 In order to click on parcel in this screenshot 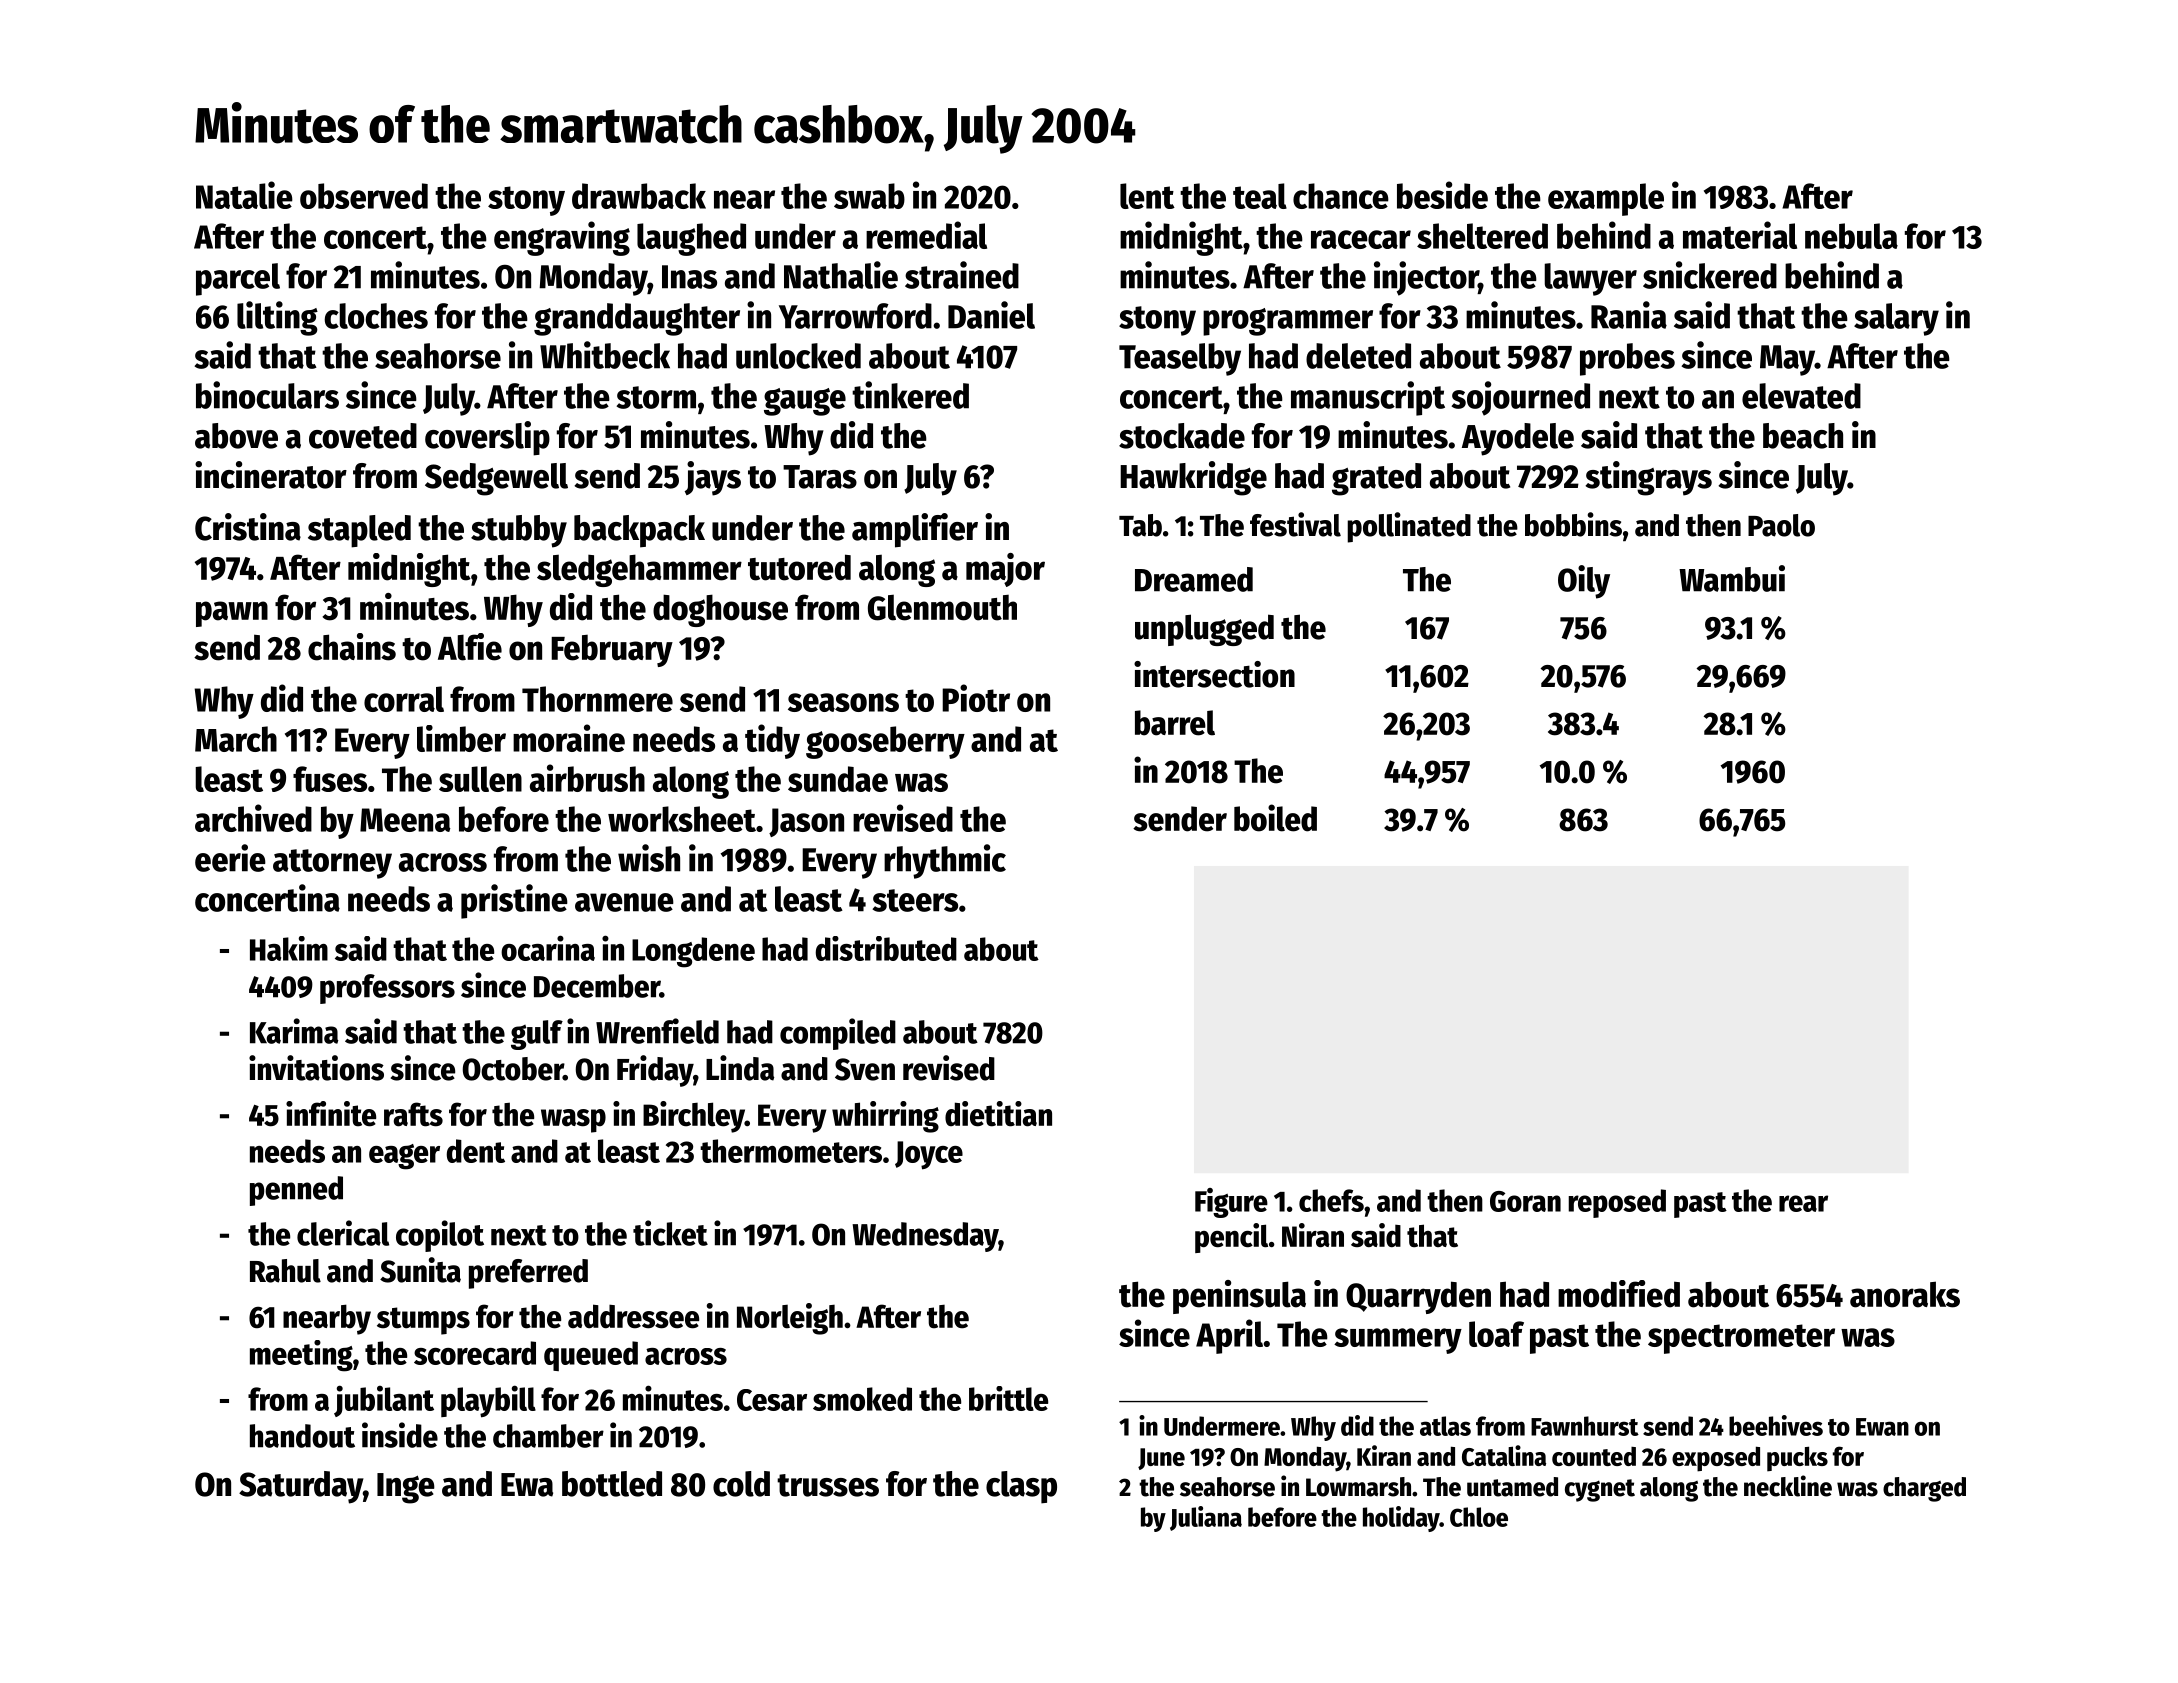, I will do `click(238, 279)`.
